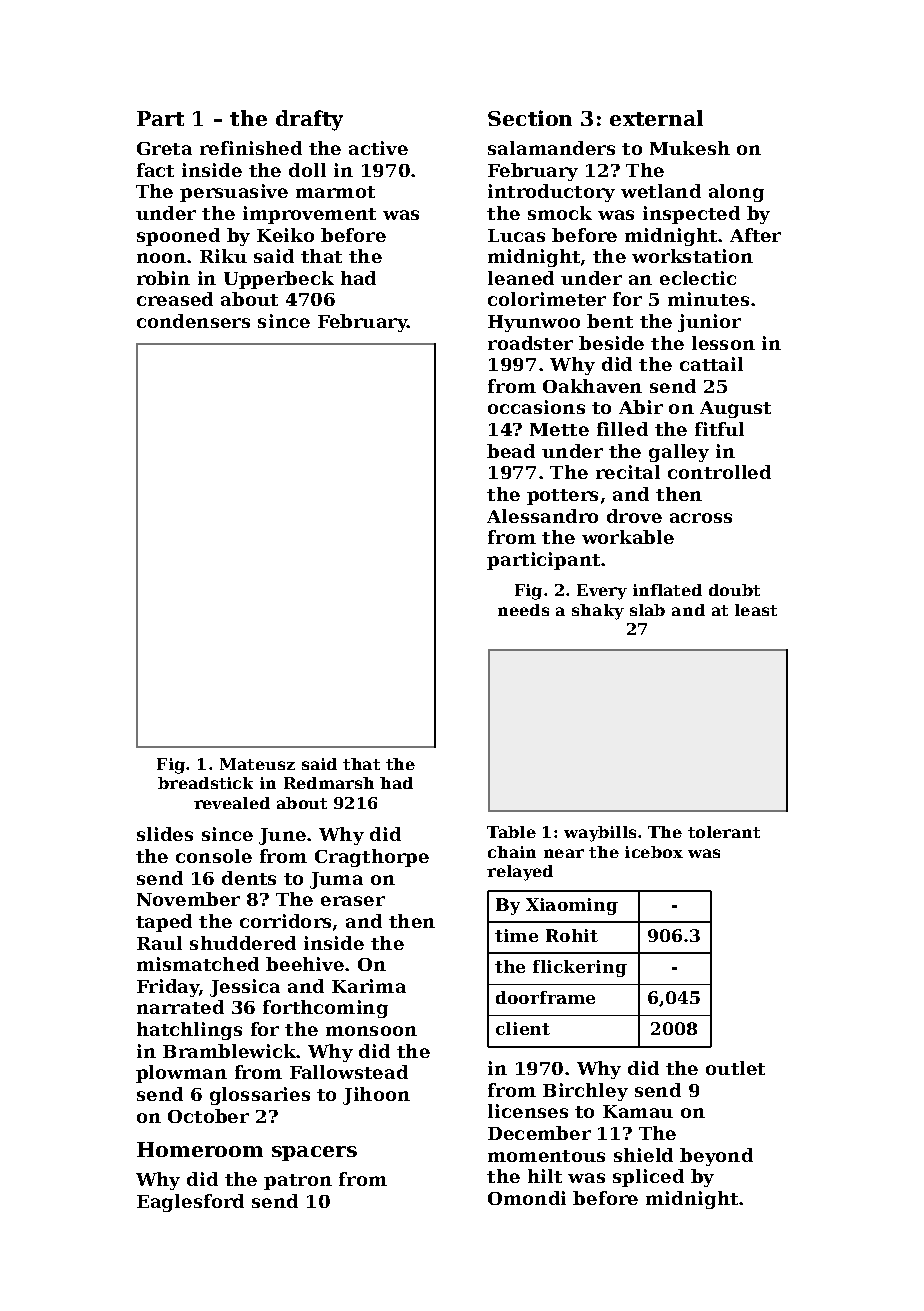 This page has height=1311, width=924. What do you see at coordinates (164, 923) in the page?
I see `taped` at bounding box center [164, 923].
